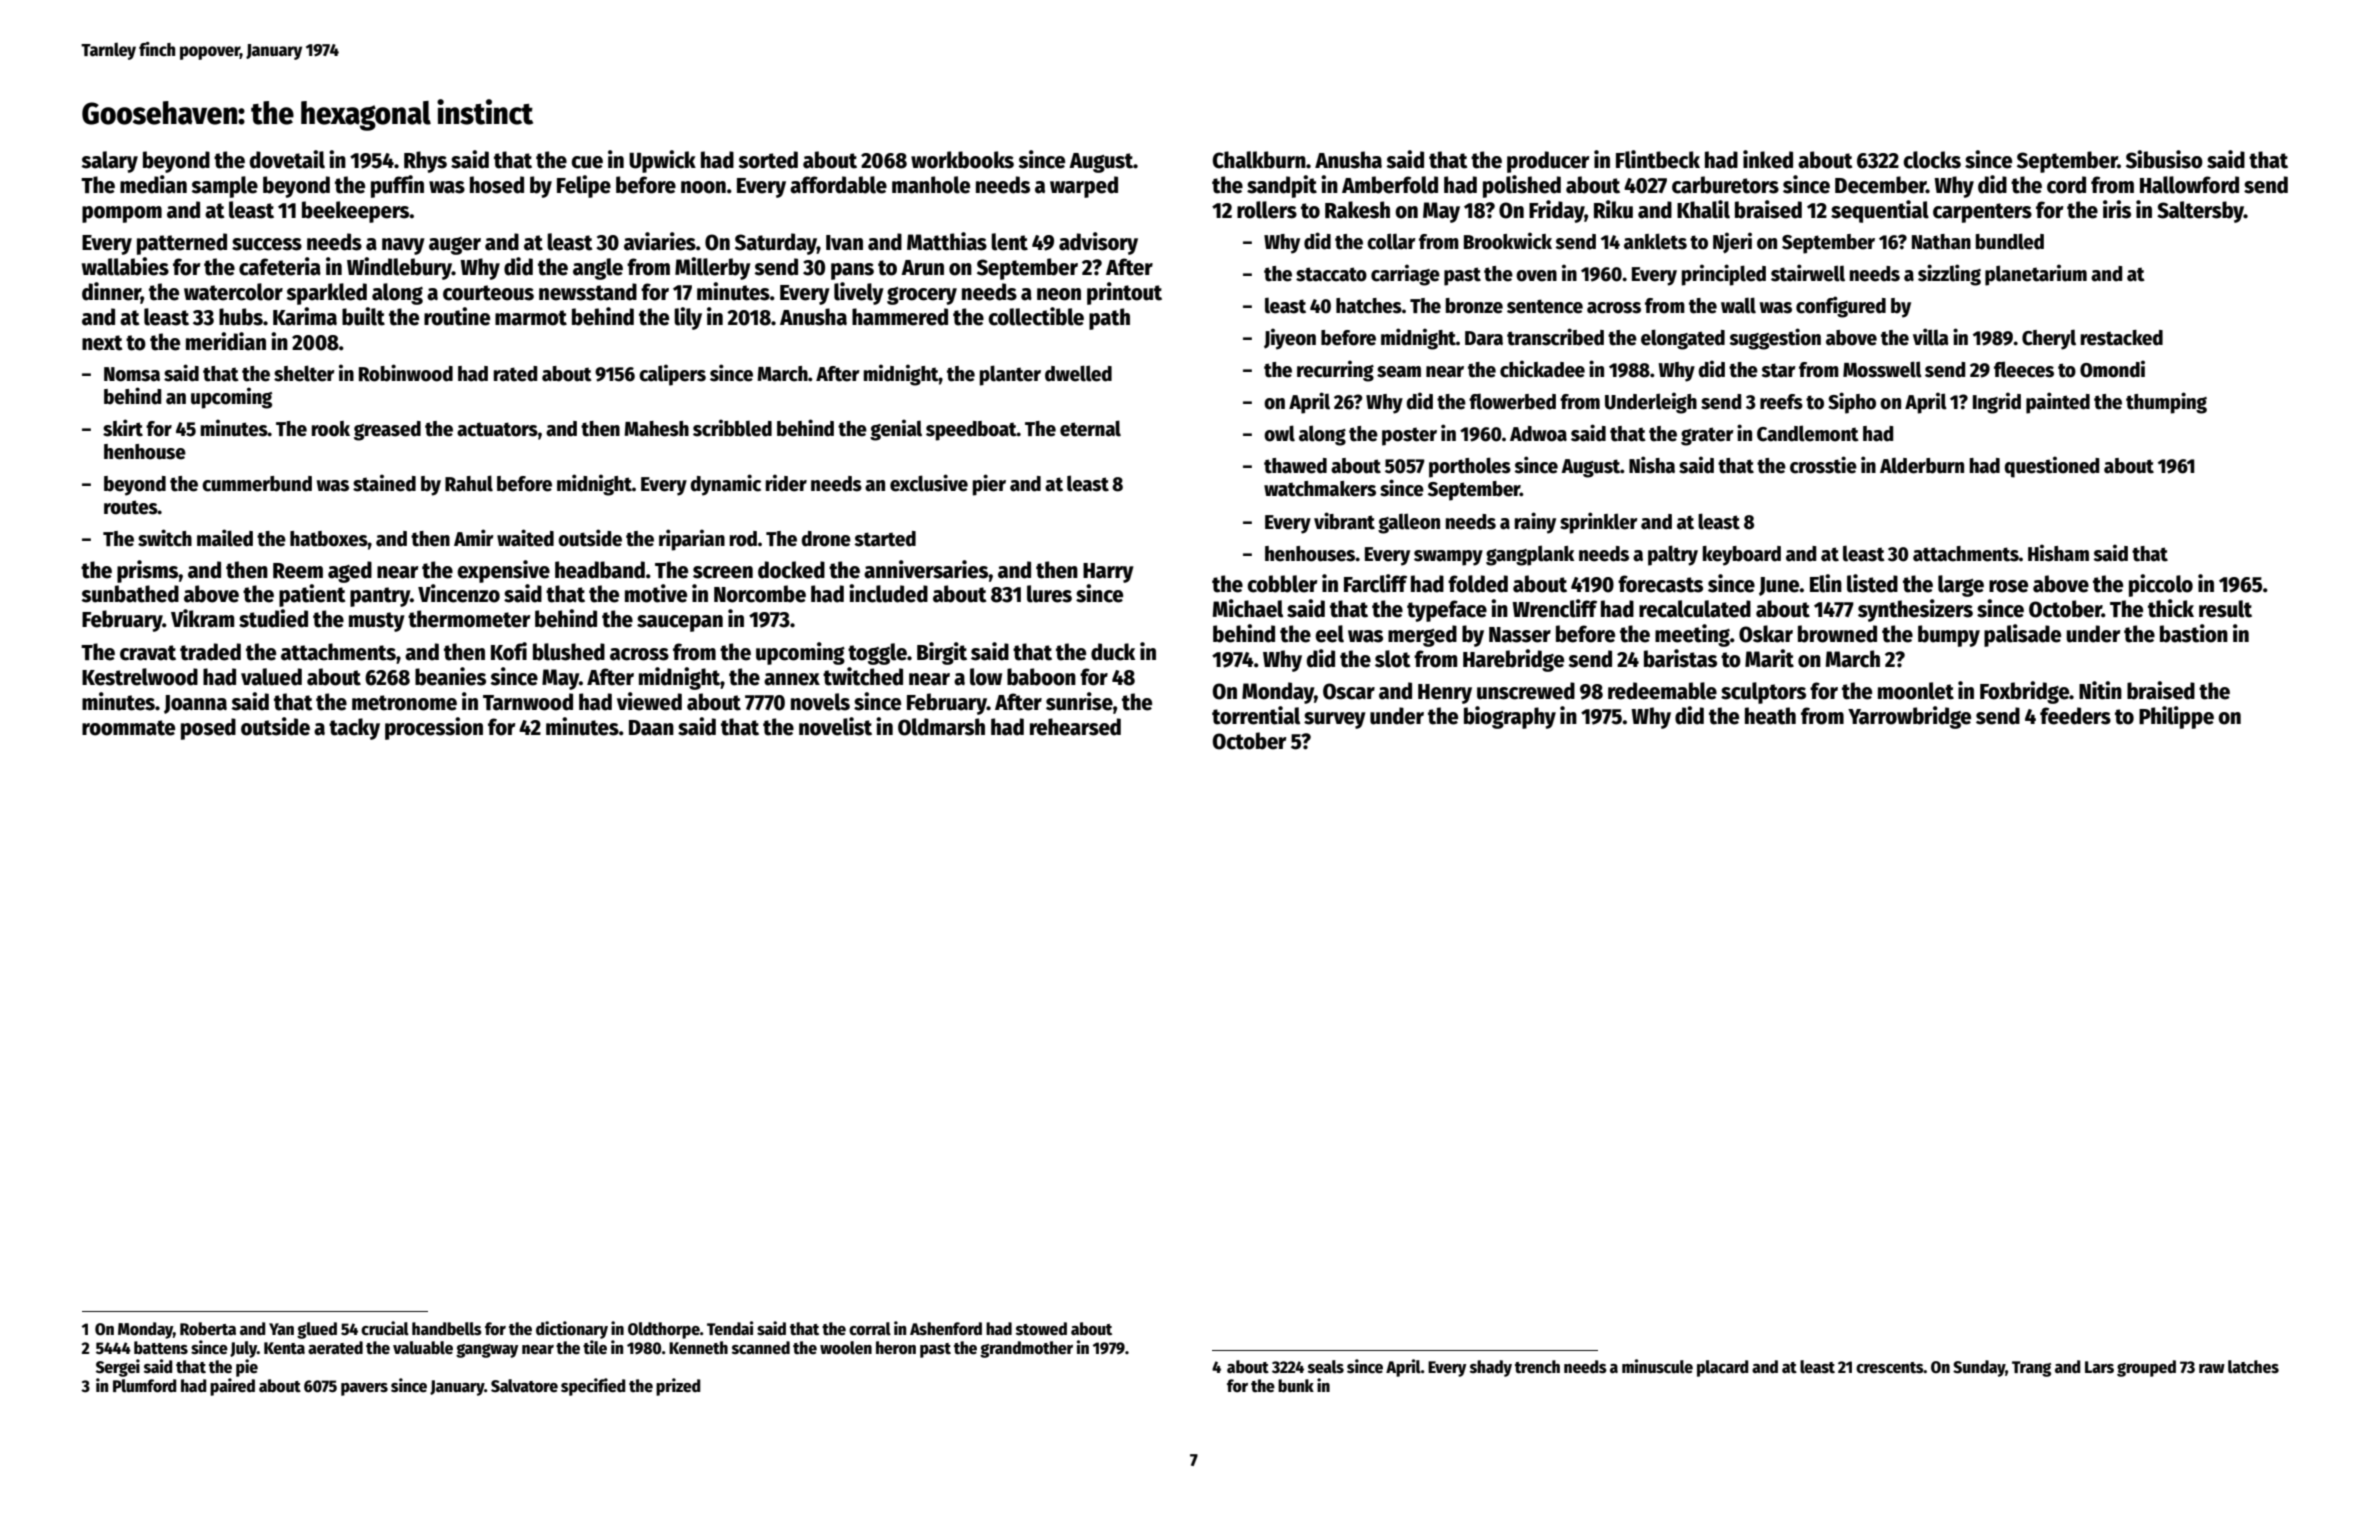  Describe the element at coordinates (2253, 1367) in the screenshot. I see `latches` at that location.
